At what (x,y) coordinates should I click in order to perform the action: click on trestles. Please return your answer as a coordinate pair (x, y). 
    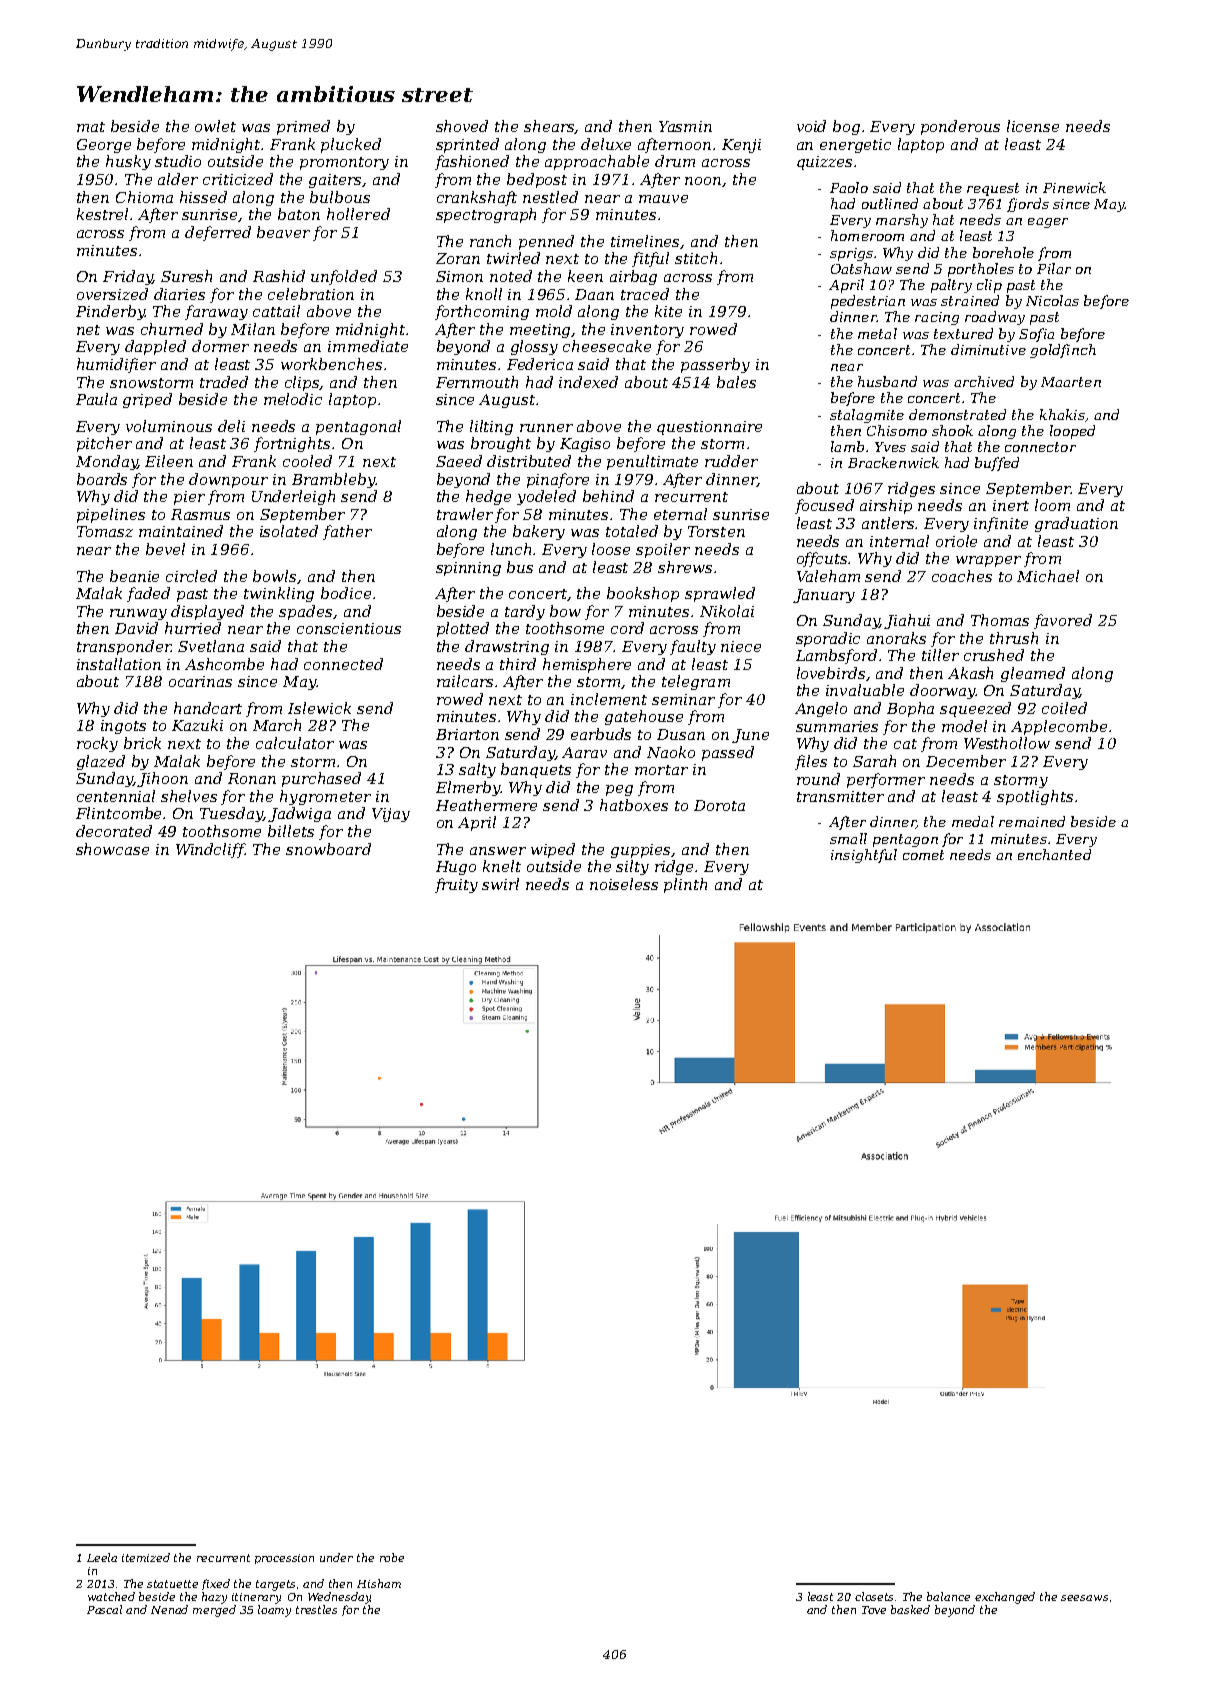
    Looking at the image, I should click on (316, 1609).
